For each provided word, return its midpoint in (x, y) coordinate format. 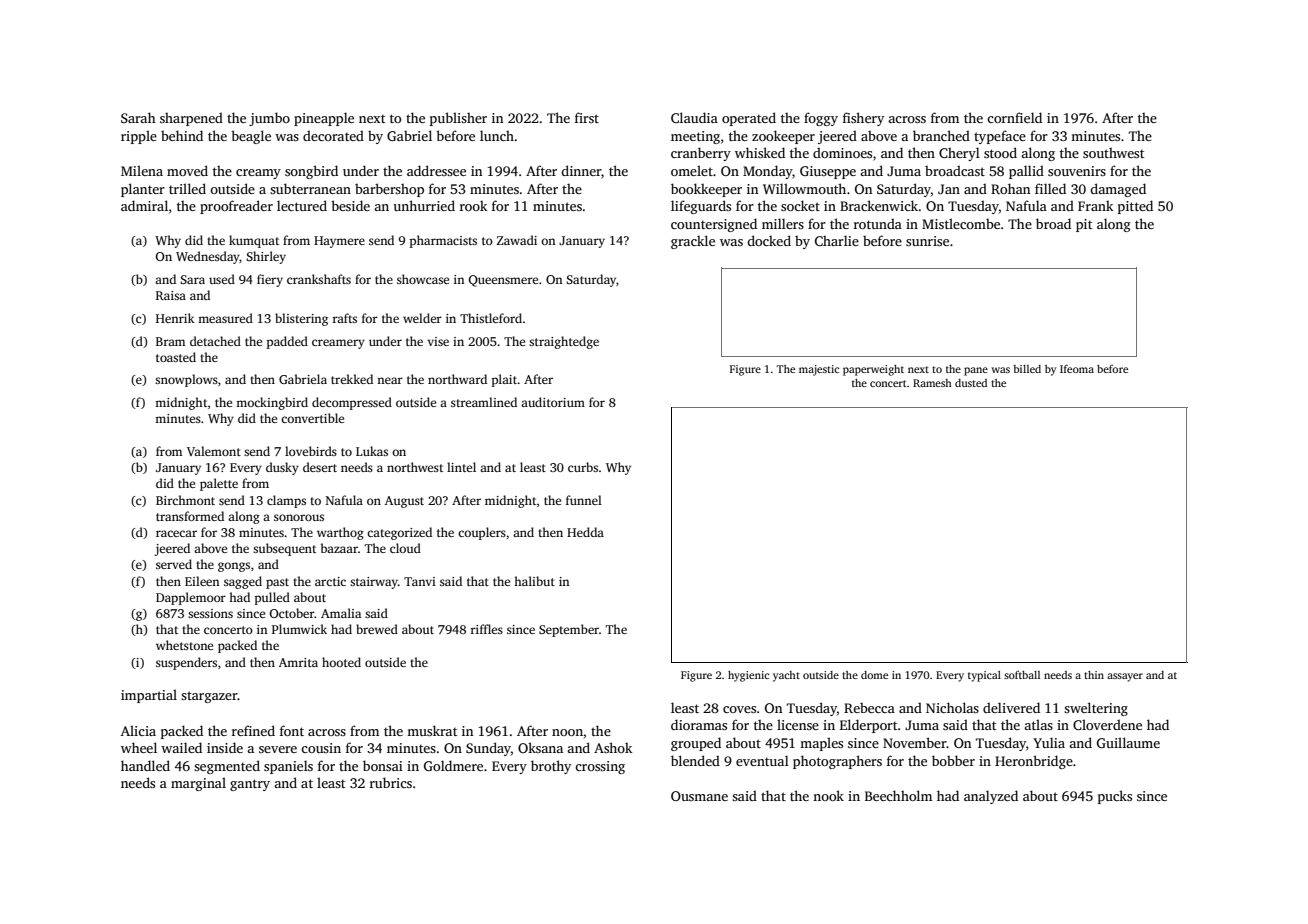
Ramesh (932, 383)
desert (320, 467)
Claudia (694, 117)
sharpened (191, 119)
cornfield (1014, 117)
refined (253, 730)
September (569, 630)
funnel (584, 500)
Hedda (585, 532)
